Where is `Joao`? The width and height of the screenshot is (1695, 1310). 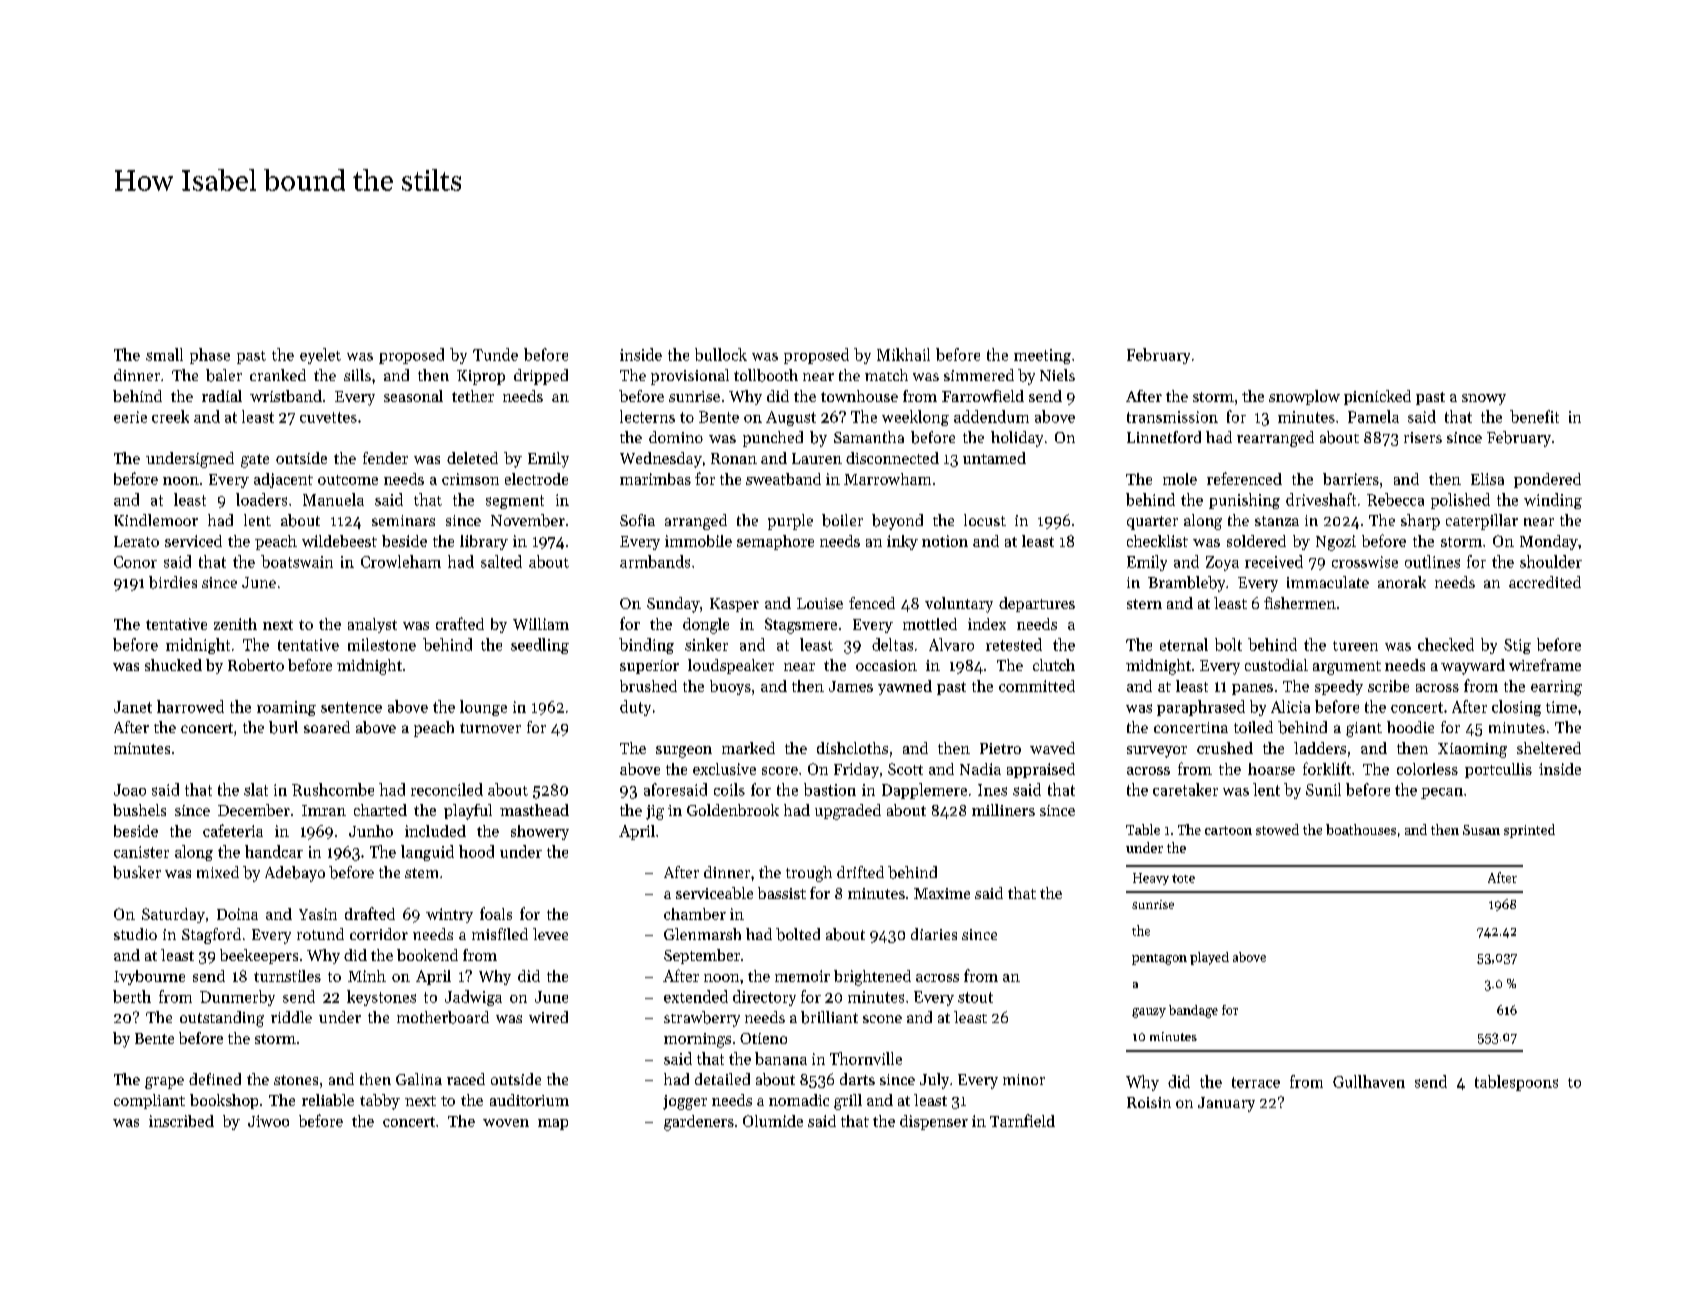 Joao is located at coordinates (130, 790).
